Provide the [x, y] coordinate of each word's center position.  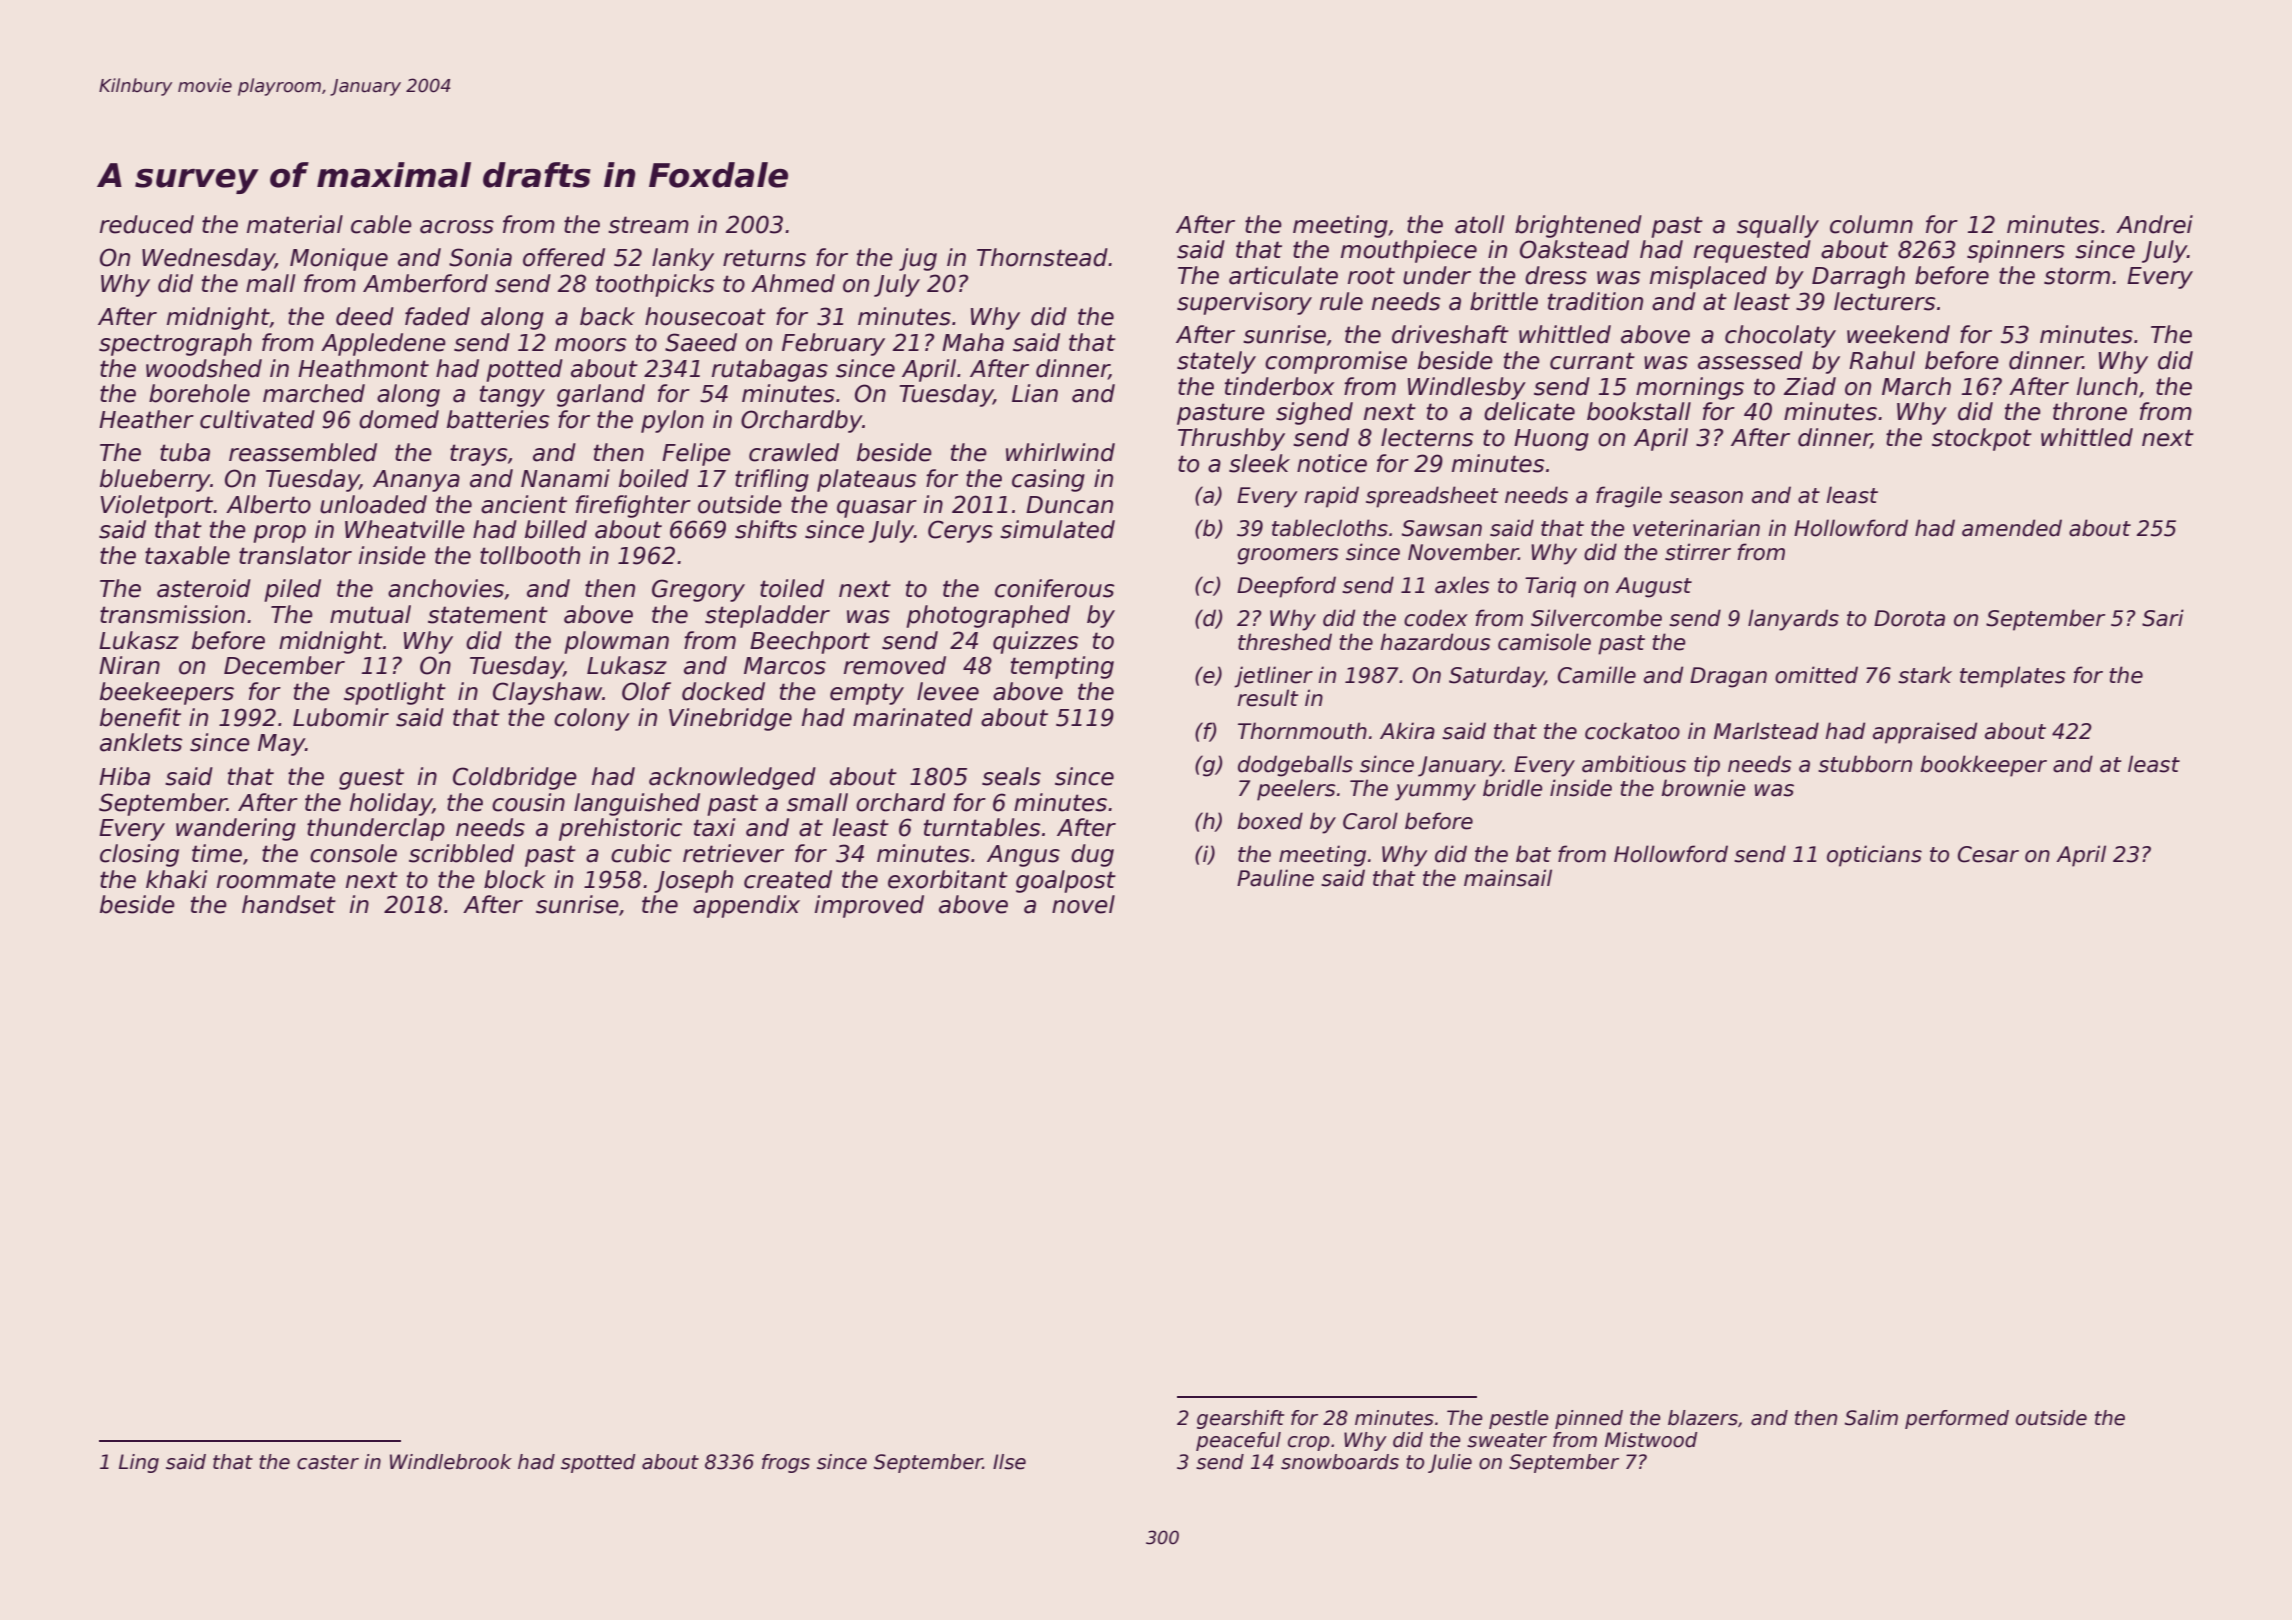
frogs [786, 1463]
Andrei [2154, 224]
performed [1957, 1419]
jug [918, 259]
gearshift [1240, 1419]
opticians [1874, 856]
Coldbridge [515, 778]
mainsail [1508, 878]
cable [381, 224]
